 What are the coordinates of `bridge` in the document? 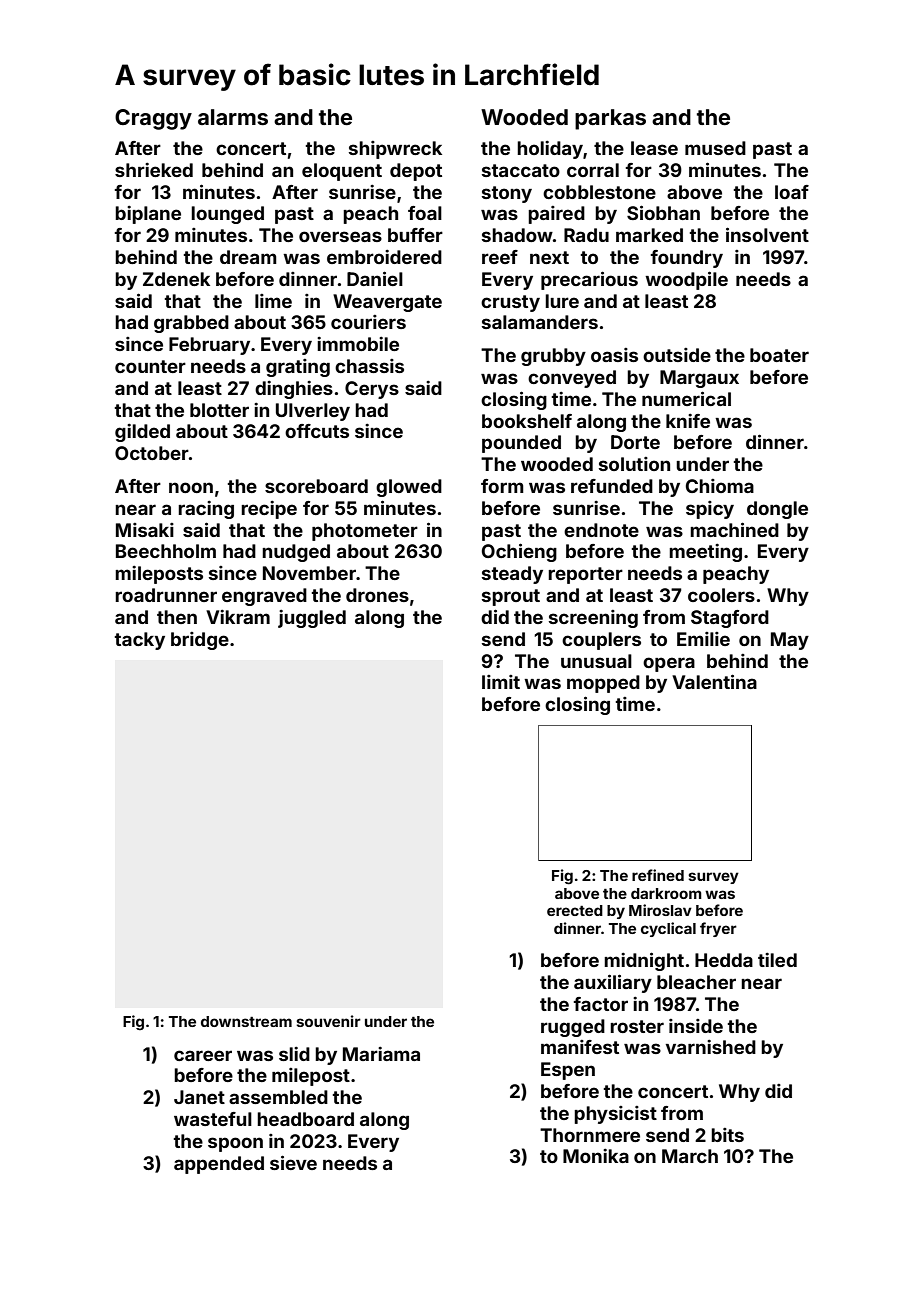 It's located at (200, 641).
